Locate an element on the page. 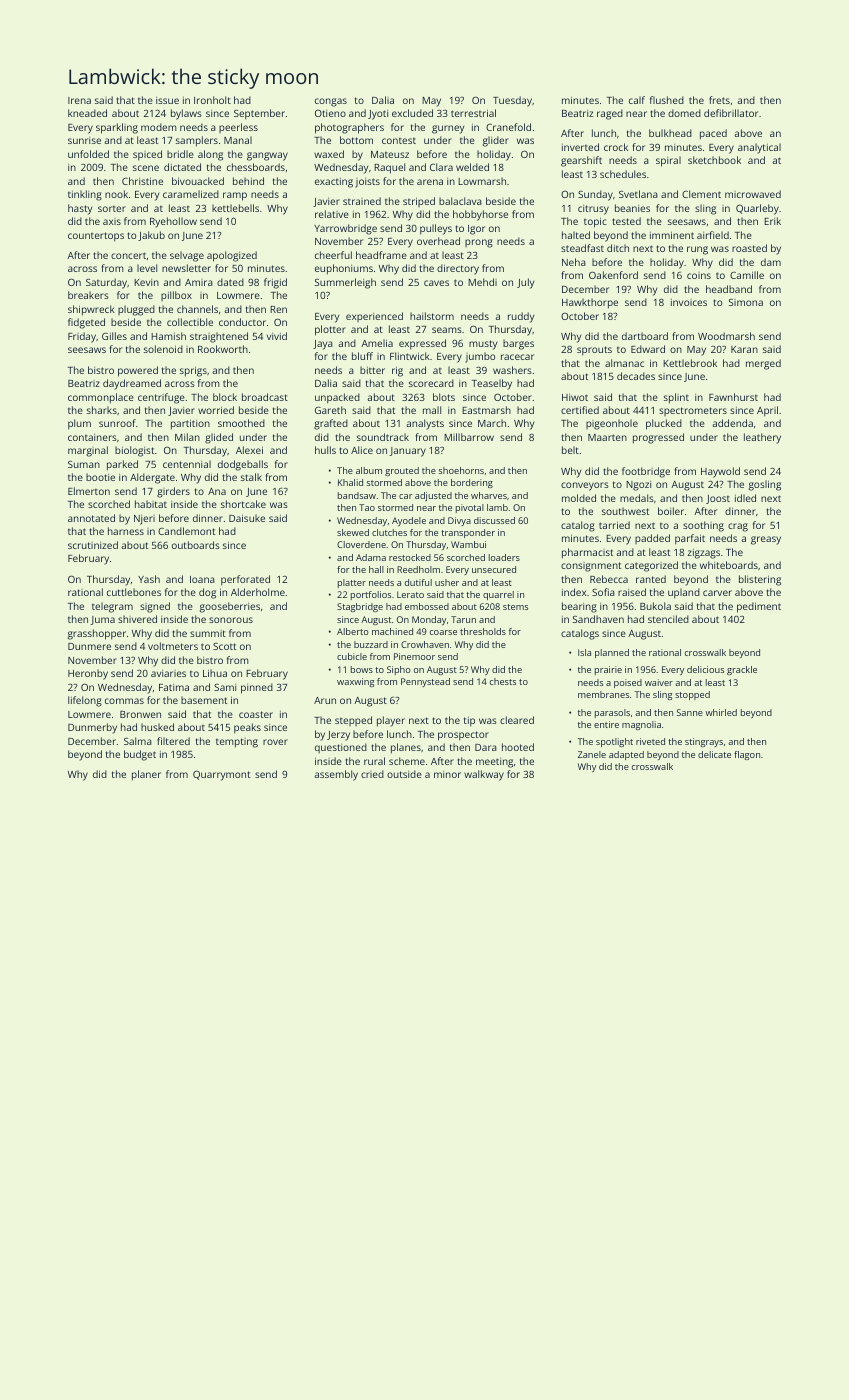 The width and height of the document is (849, 1400). schedules is located at coordinates (623, 174).
